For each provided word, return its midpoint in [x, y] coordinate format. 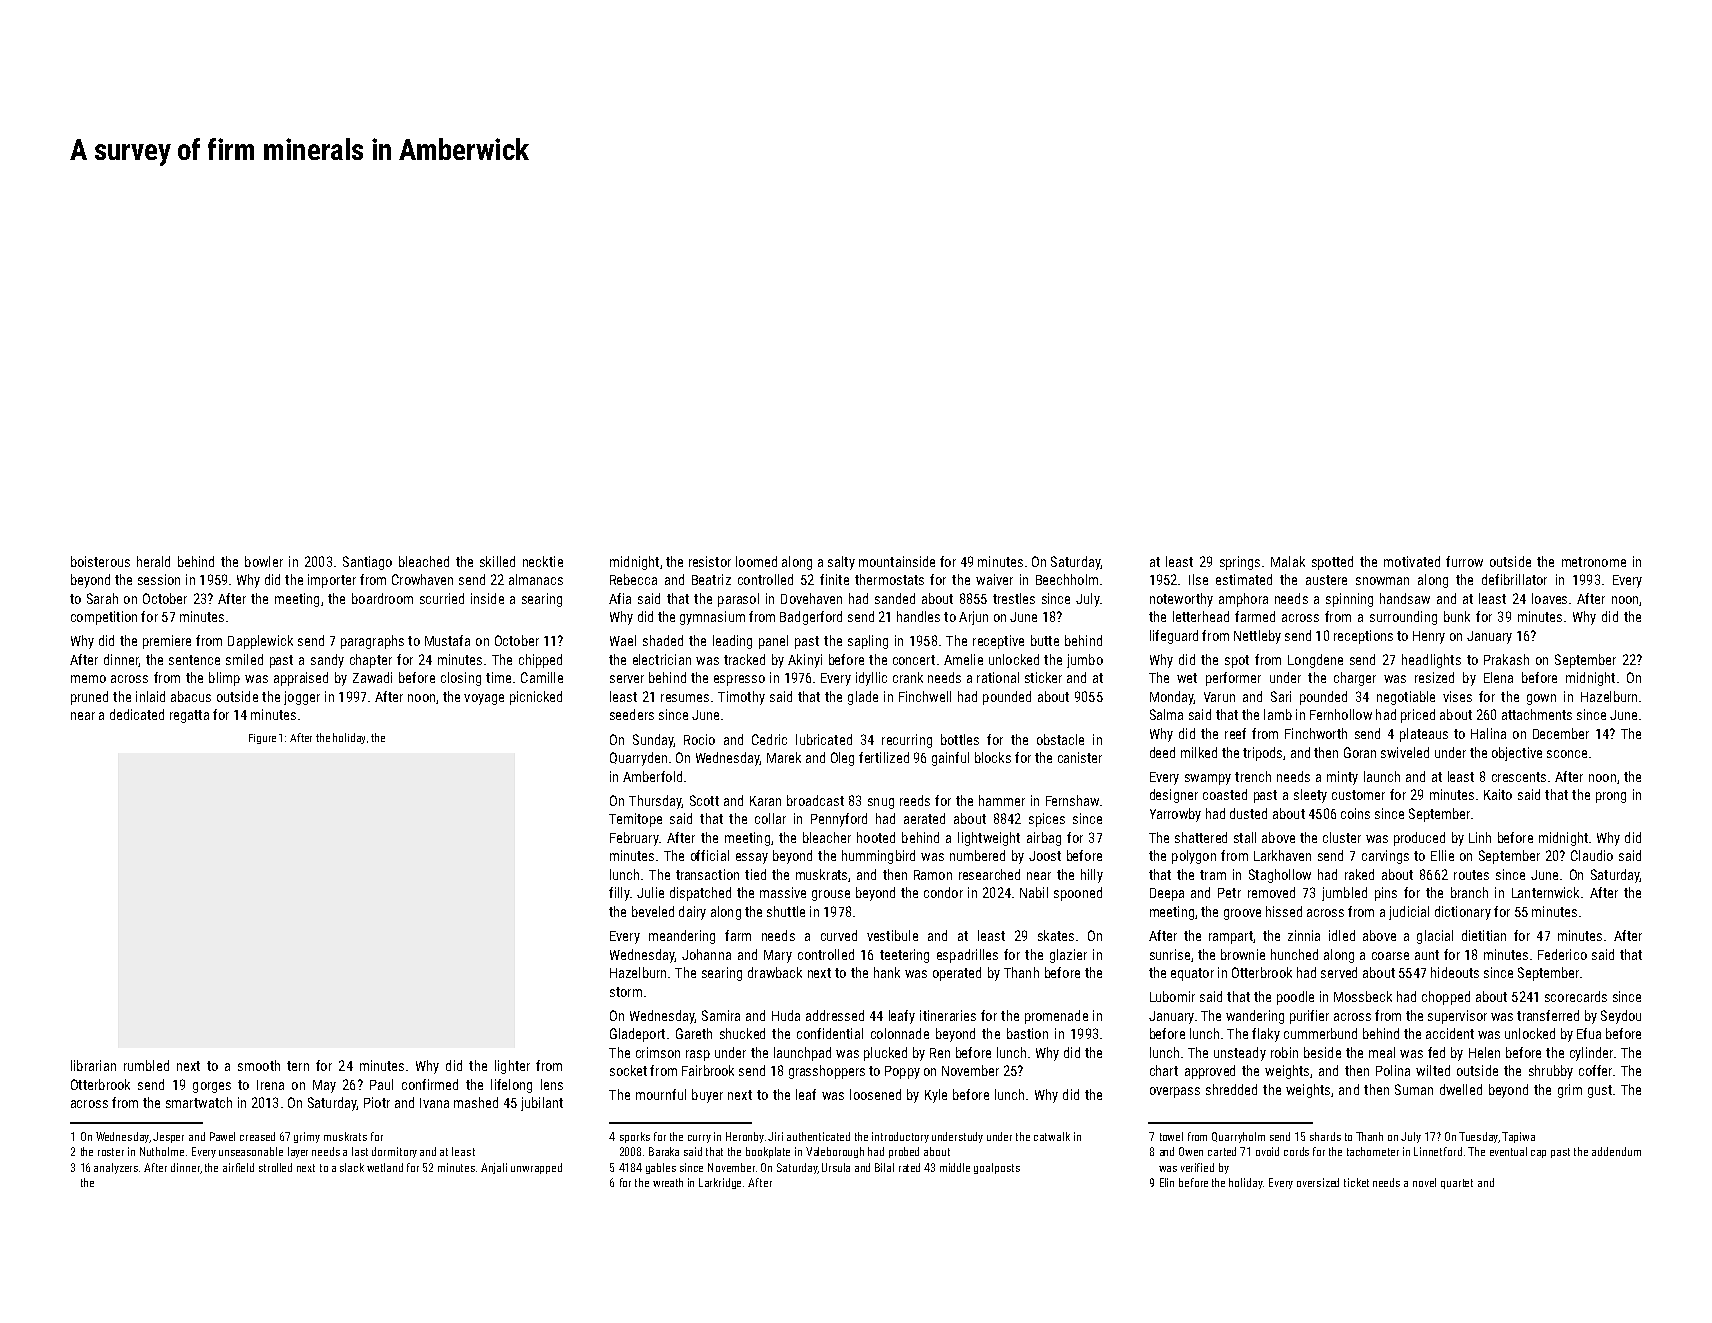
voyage [484, 699]
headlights [1431, 661]
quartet [1457, 1184]
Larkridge [720, 1183]
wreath [668, 1182]
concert [914, 660]
